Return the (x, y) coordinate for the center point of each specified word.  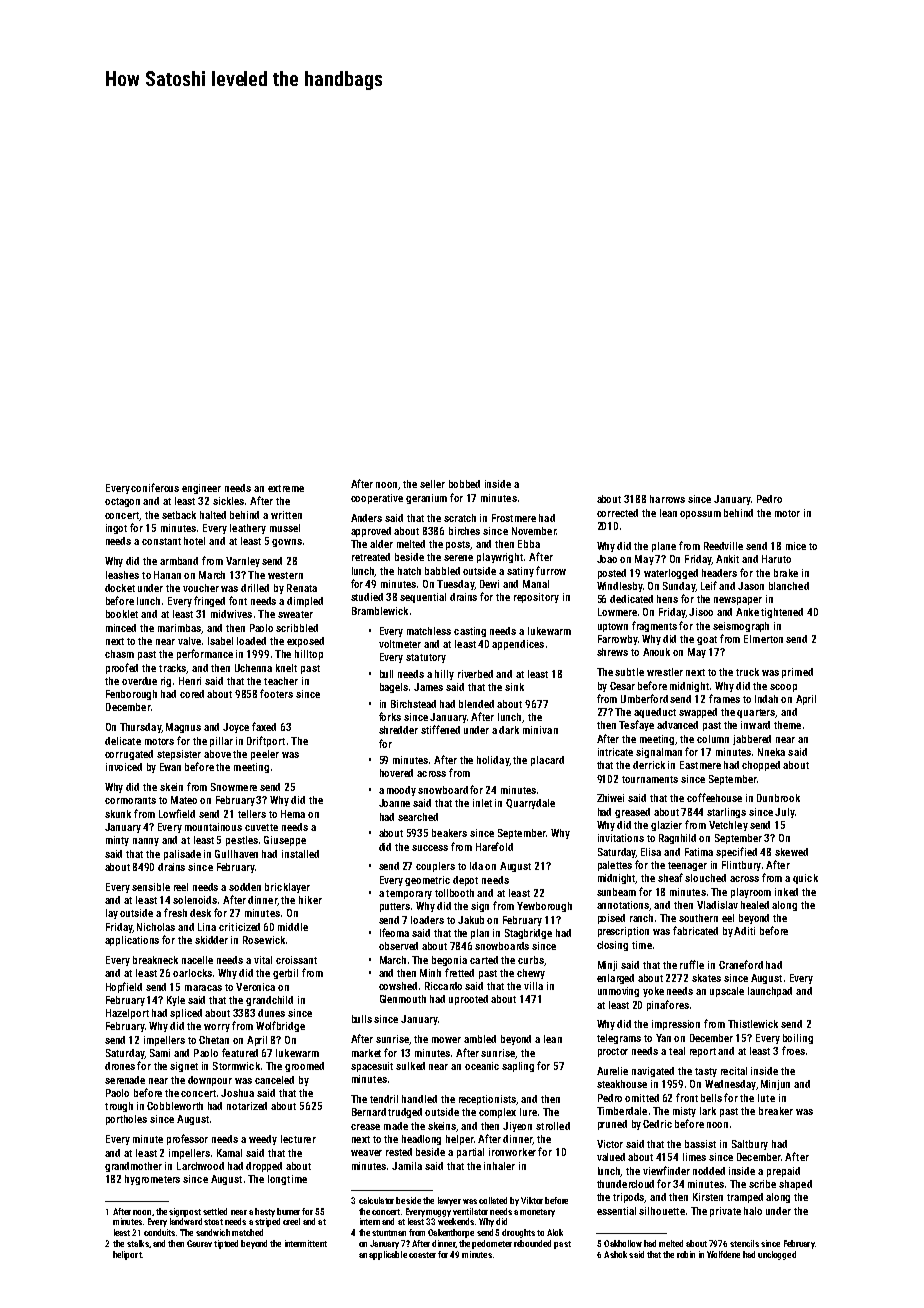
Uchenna (253, 668)
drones (120, 1066)
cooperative (377, 499)
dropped (264, 1167)
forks (390, 716)
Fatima (699, 852)
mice (796, 546)
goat (707, 640)
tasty (706, 1072)
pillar (221, 742)
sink (514, 687)
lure (528, 1112)
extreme (286, 488)
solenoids (195, 900)
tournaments (650, 779)
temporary (409, 894)
